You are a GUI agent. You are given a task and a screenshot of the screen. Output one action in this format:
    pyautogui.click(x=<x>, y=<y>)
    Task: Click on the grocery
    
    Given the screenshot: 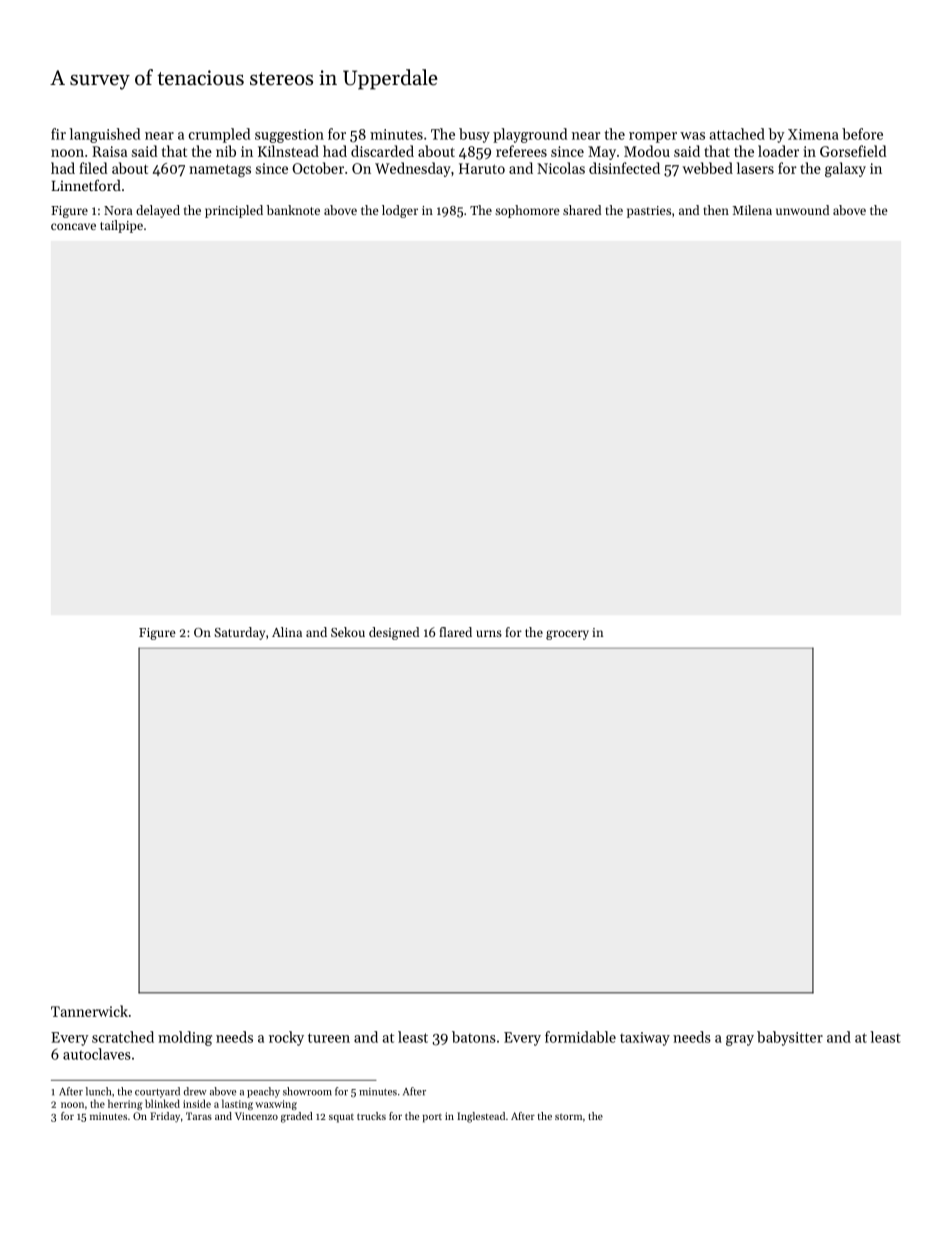 What is the action you would take?
    pyautogui.click(x=567, y=635)
